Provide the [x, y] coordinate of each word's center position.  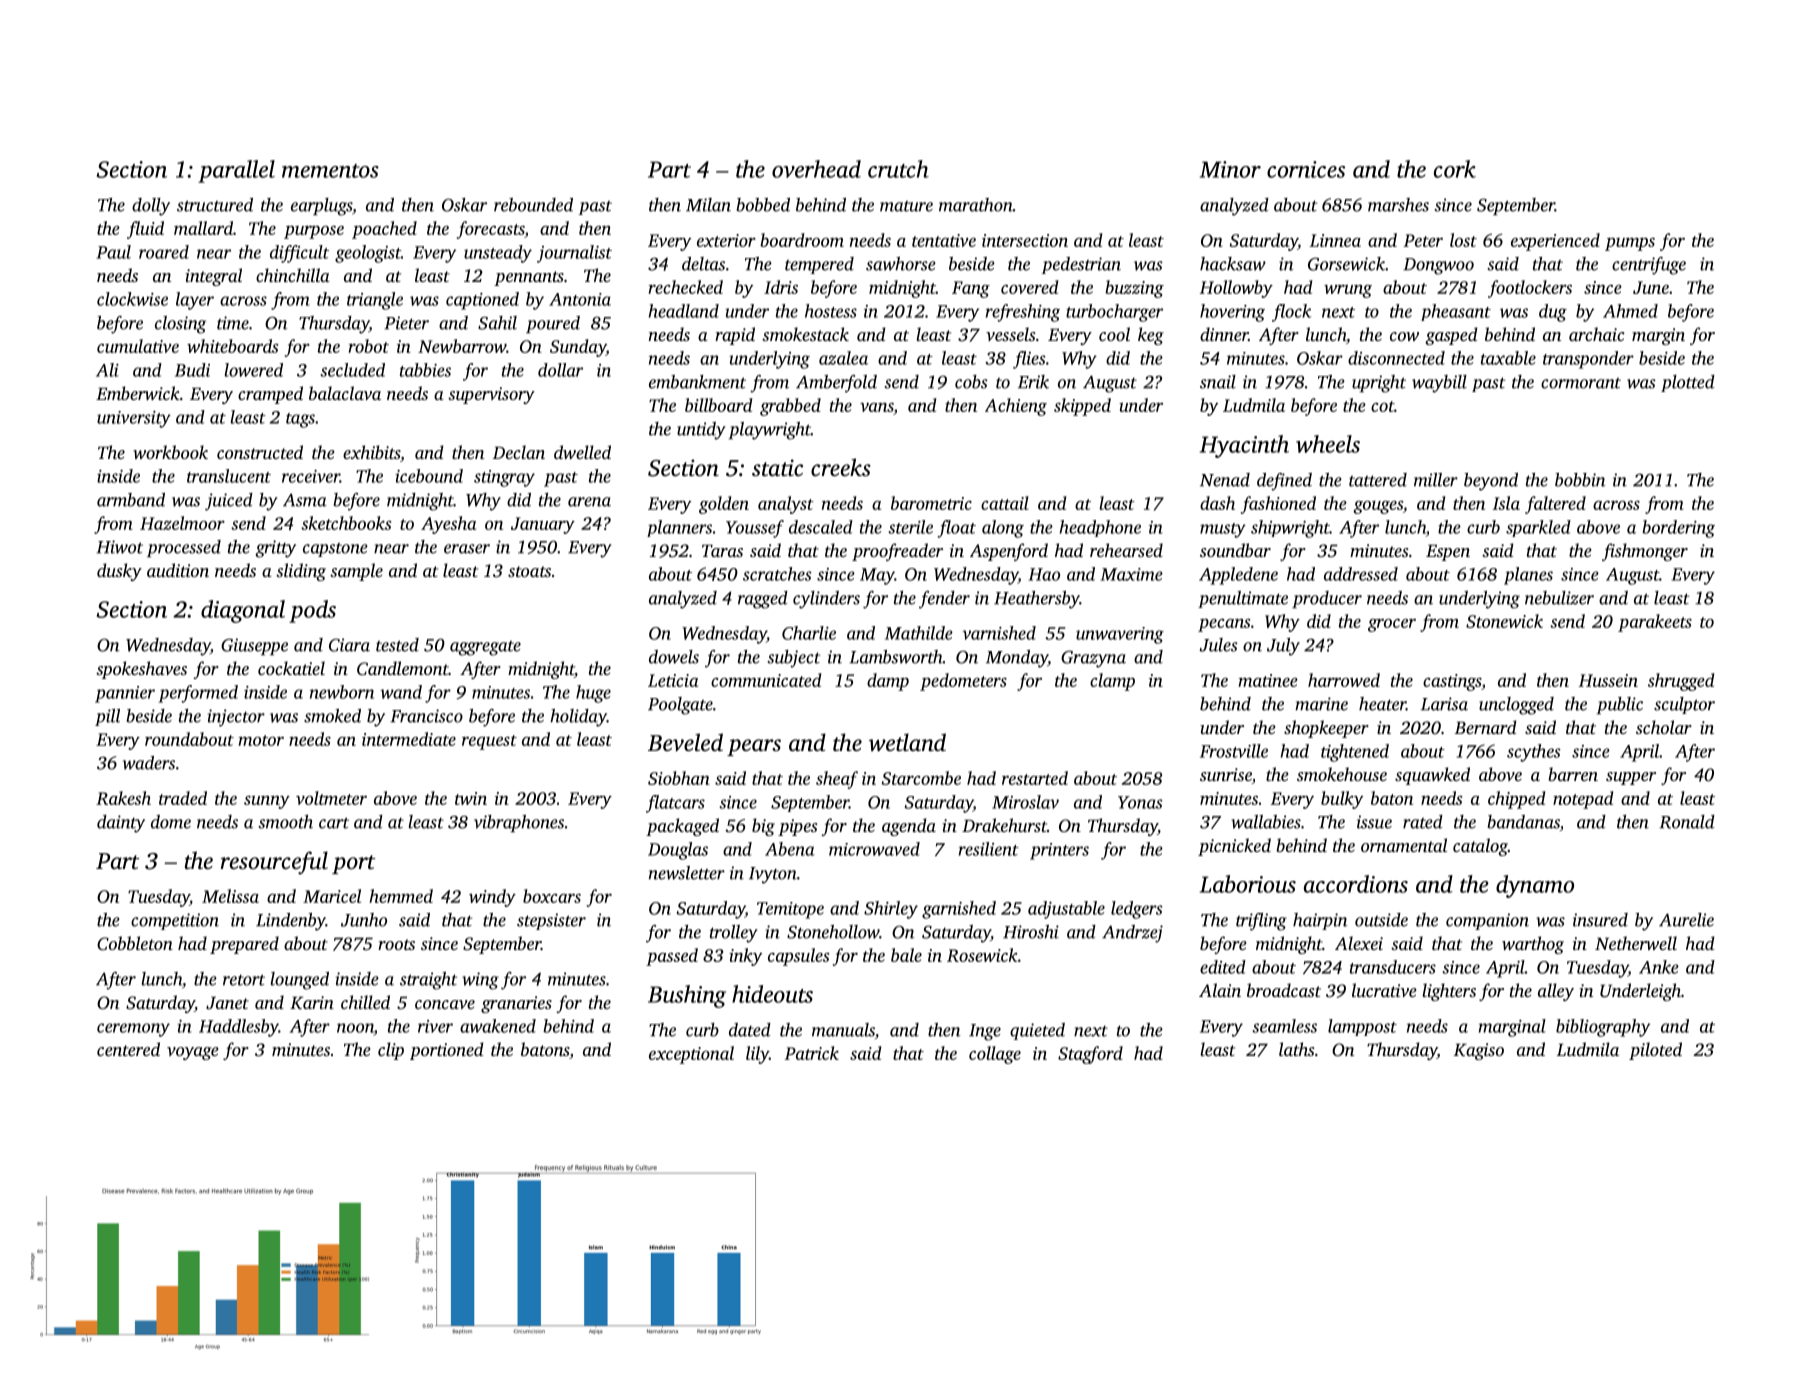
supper [1631, 778]
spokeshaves [141, 670]
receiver [311, 476]
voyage [193, 1053]
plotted [1688, 383]
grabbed [790, 407]
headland [684, 311]
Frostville [1234, 751]
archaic [1597, 334]
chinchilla [293, 275]
